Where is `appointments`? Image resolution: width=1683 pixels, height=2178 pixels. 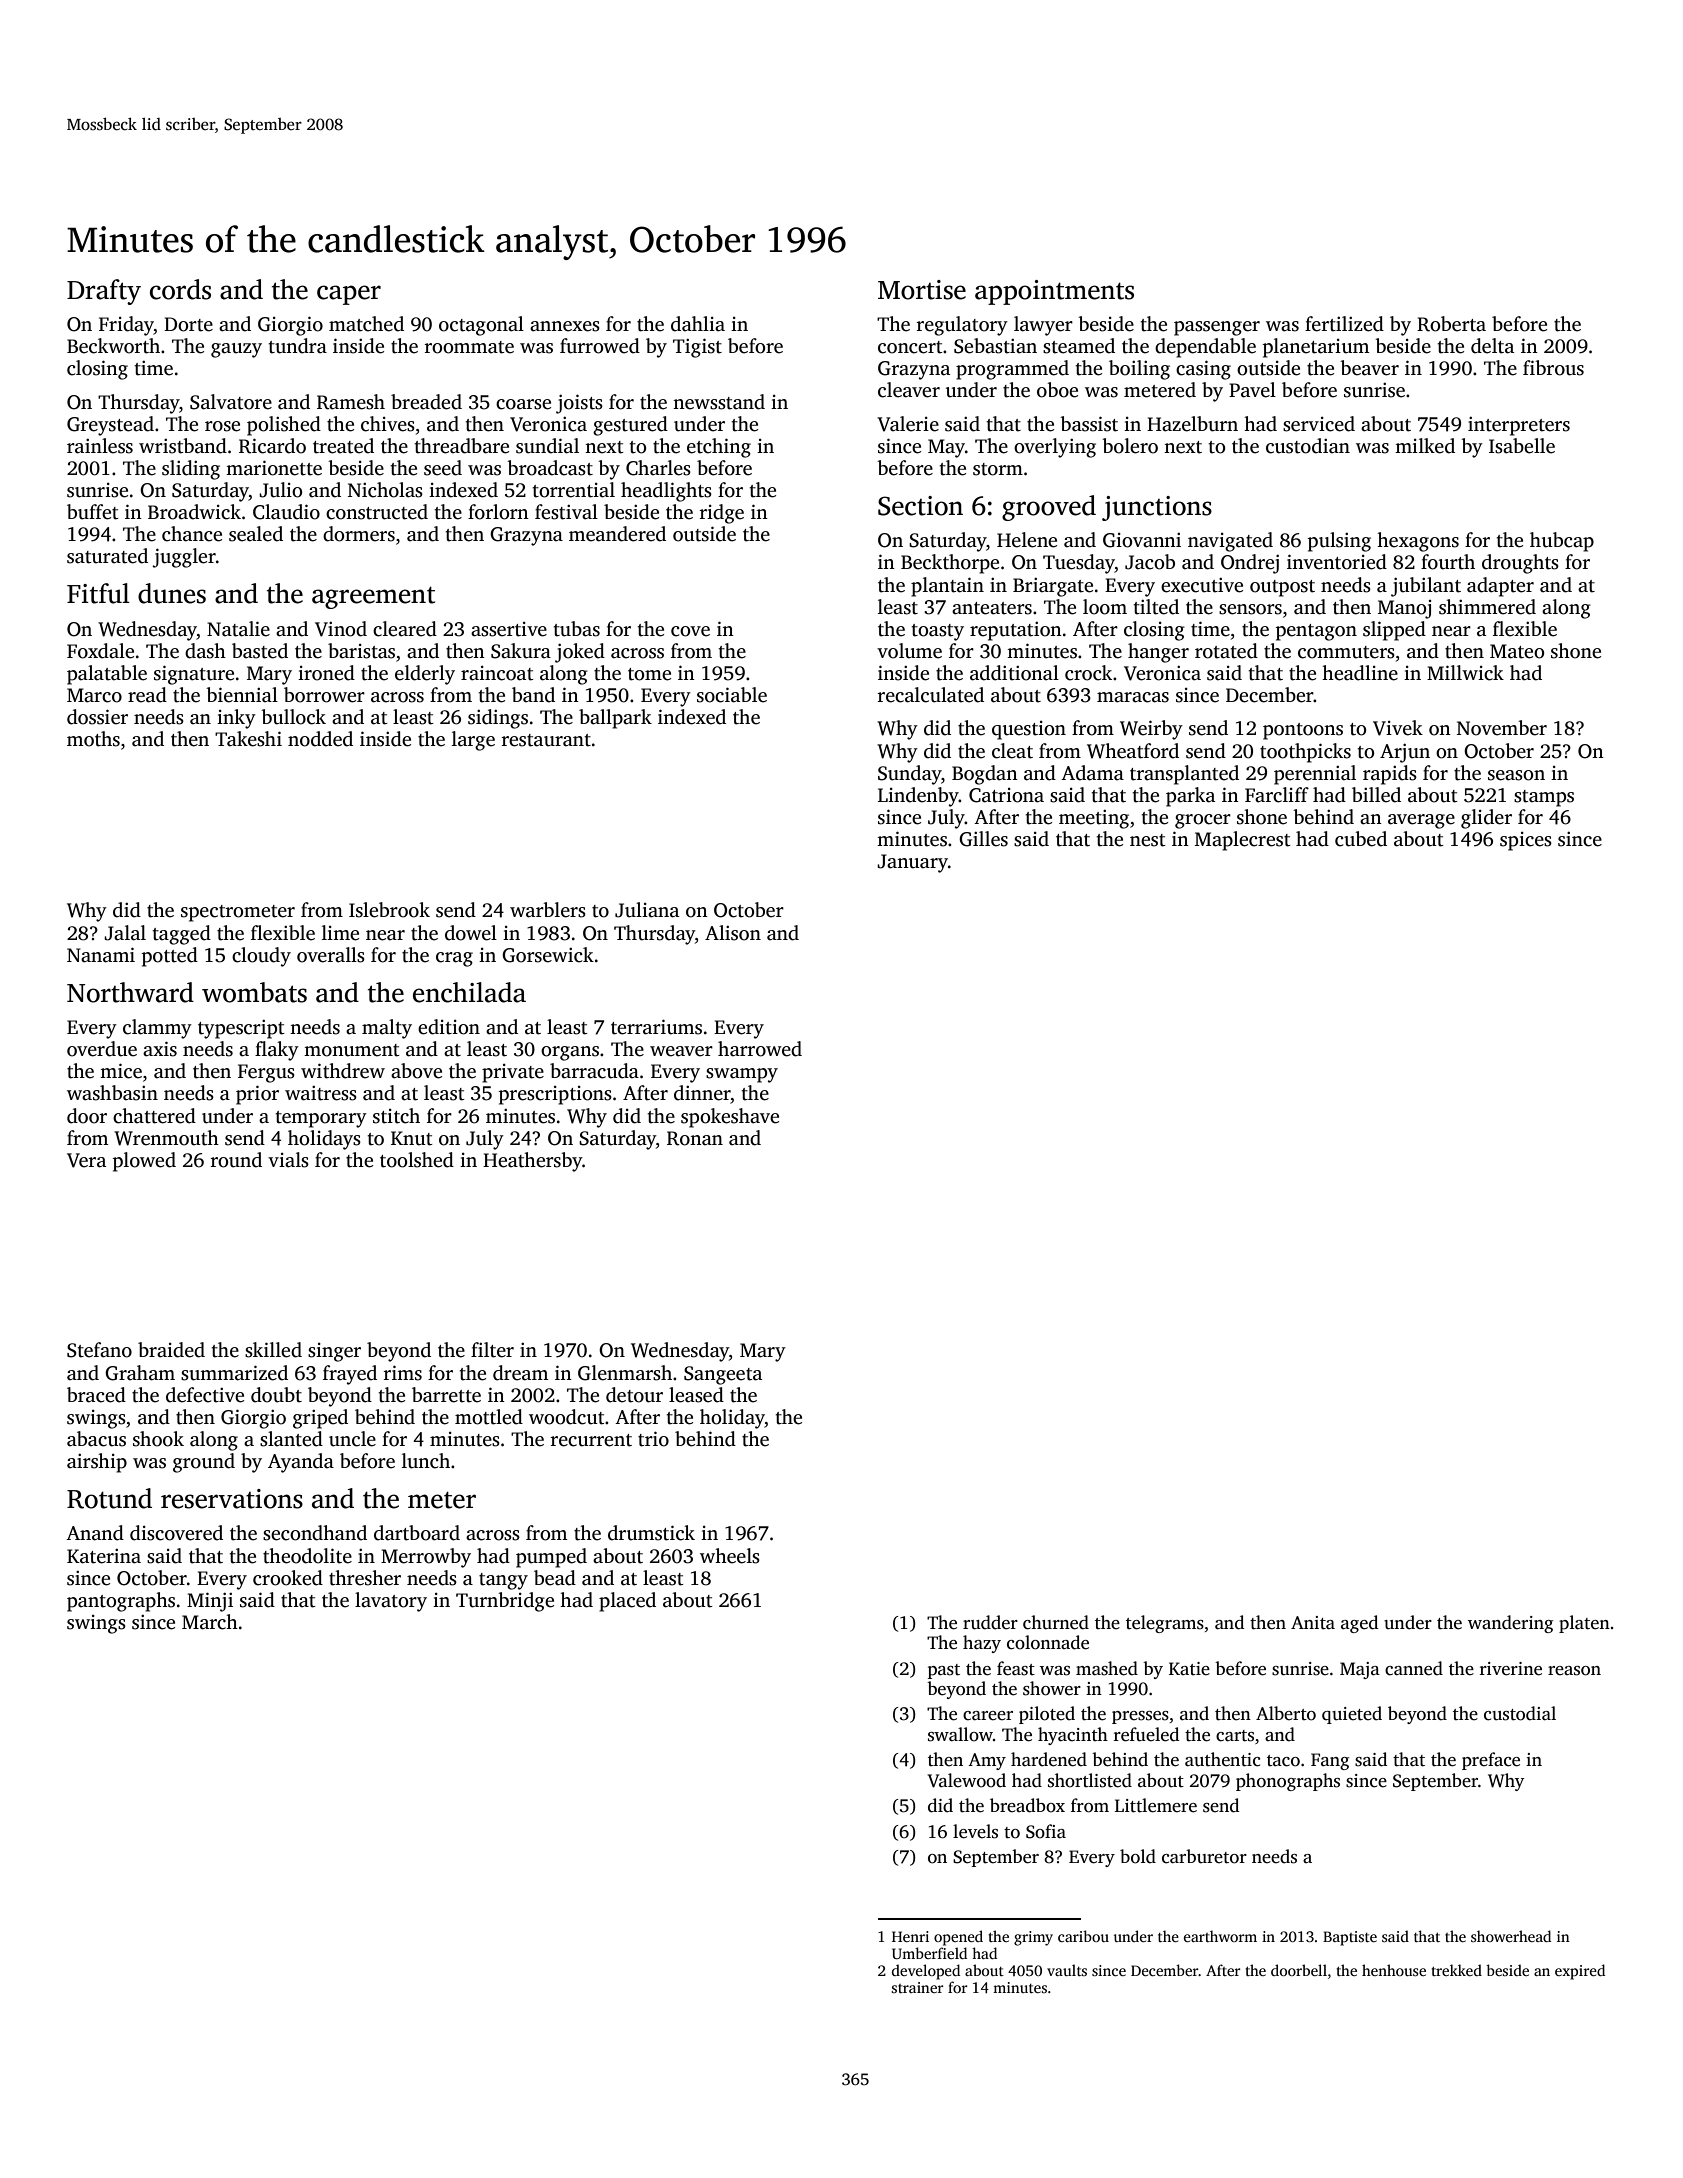 appointments is located at coordinates (1054, 292).
